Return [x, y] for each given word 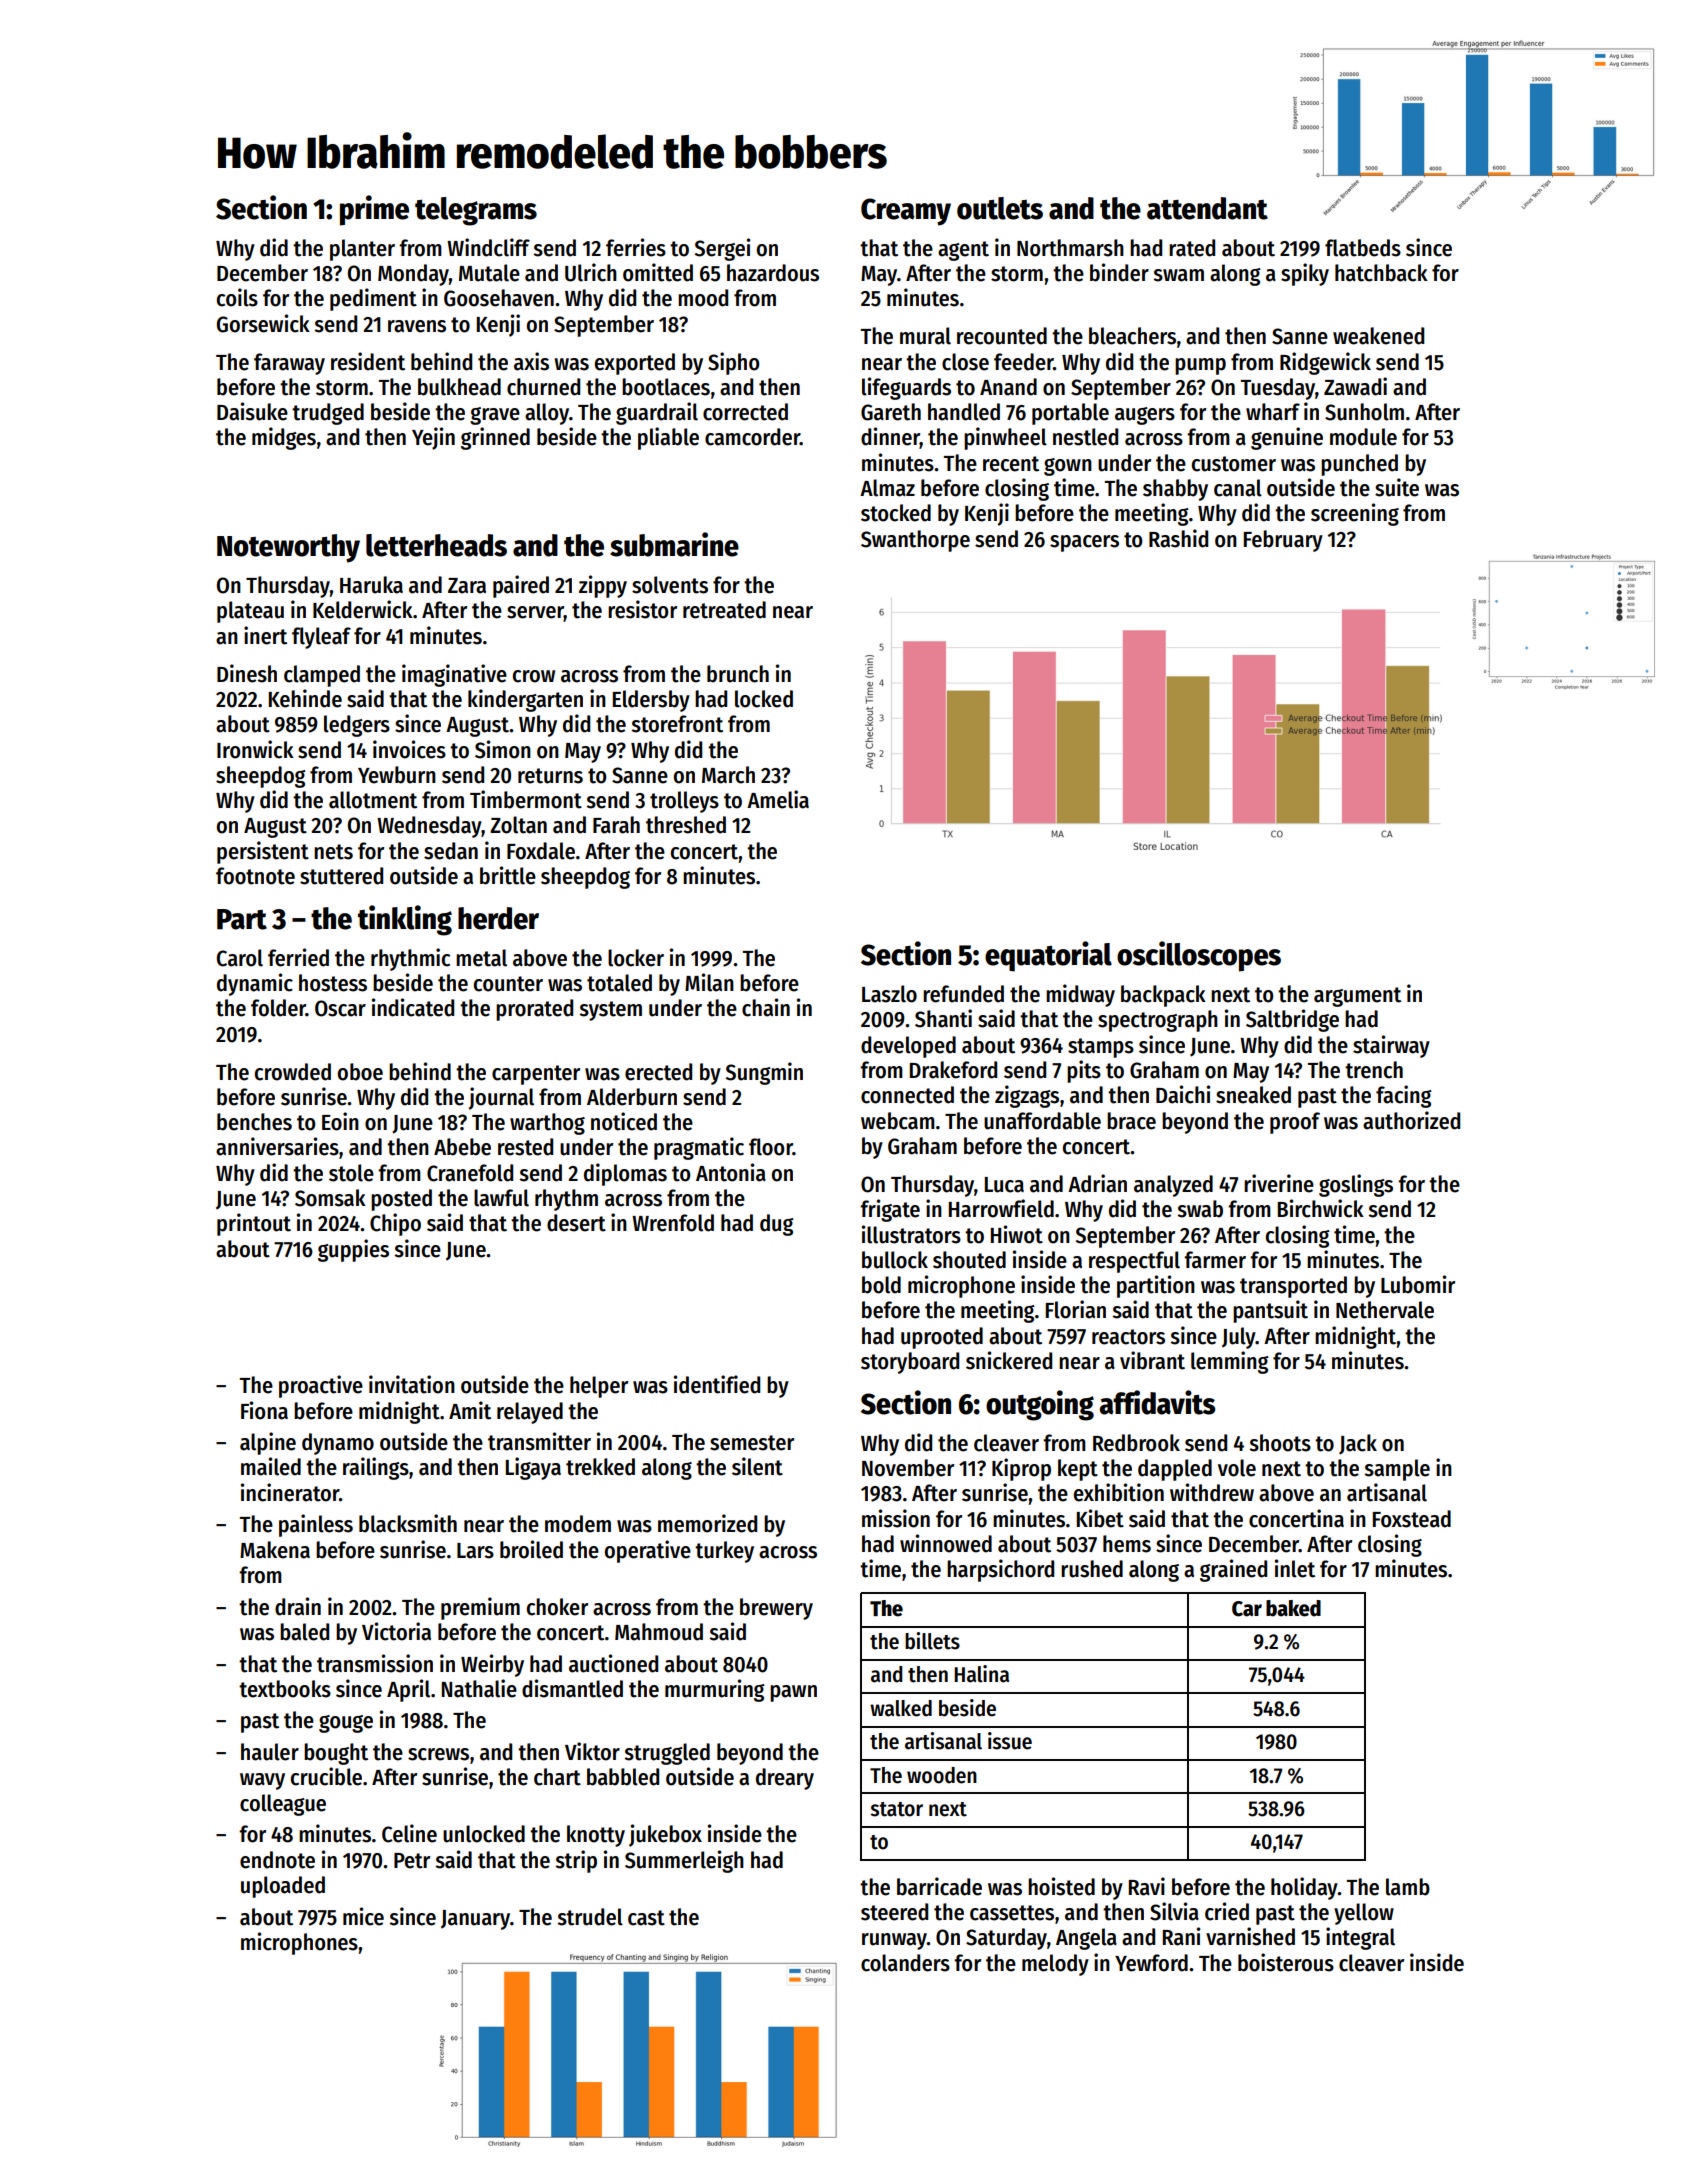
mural [925, 336]
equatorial [1048, 956]
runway [894, 1941]
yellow [1364, 1914]
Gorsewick [263, 323]
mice [363, 1916]
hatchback [1381, 273]
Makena [275, 1550]
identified [717, 1384]
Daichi [1183, 1094]
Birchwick [1321, 1208]
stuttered [341, 876]
